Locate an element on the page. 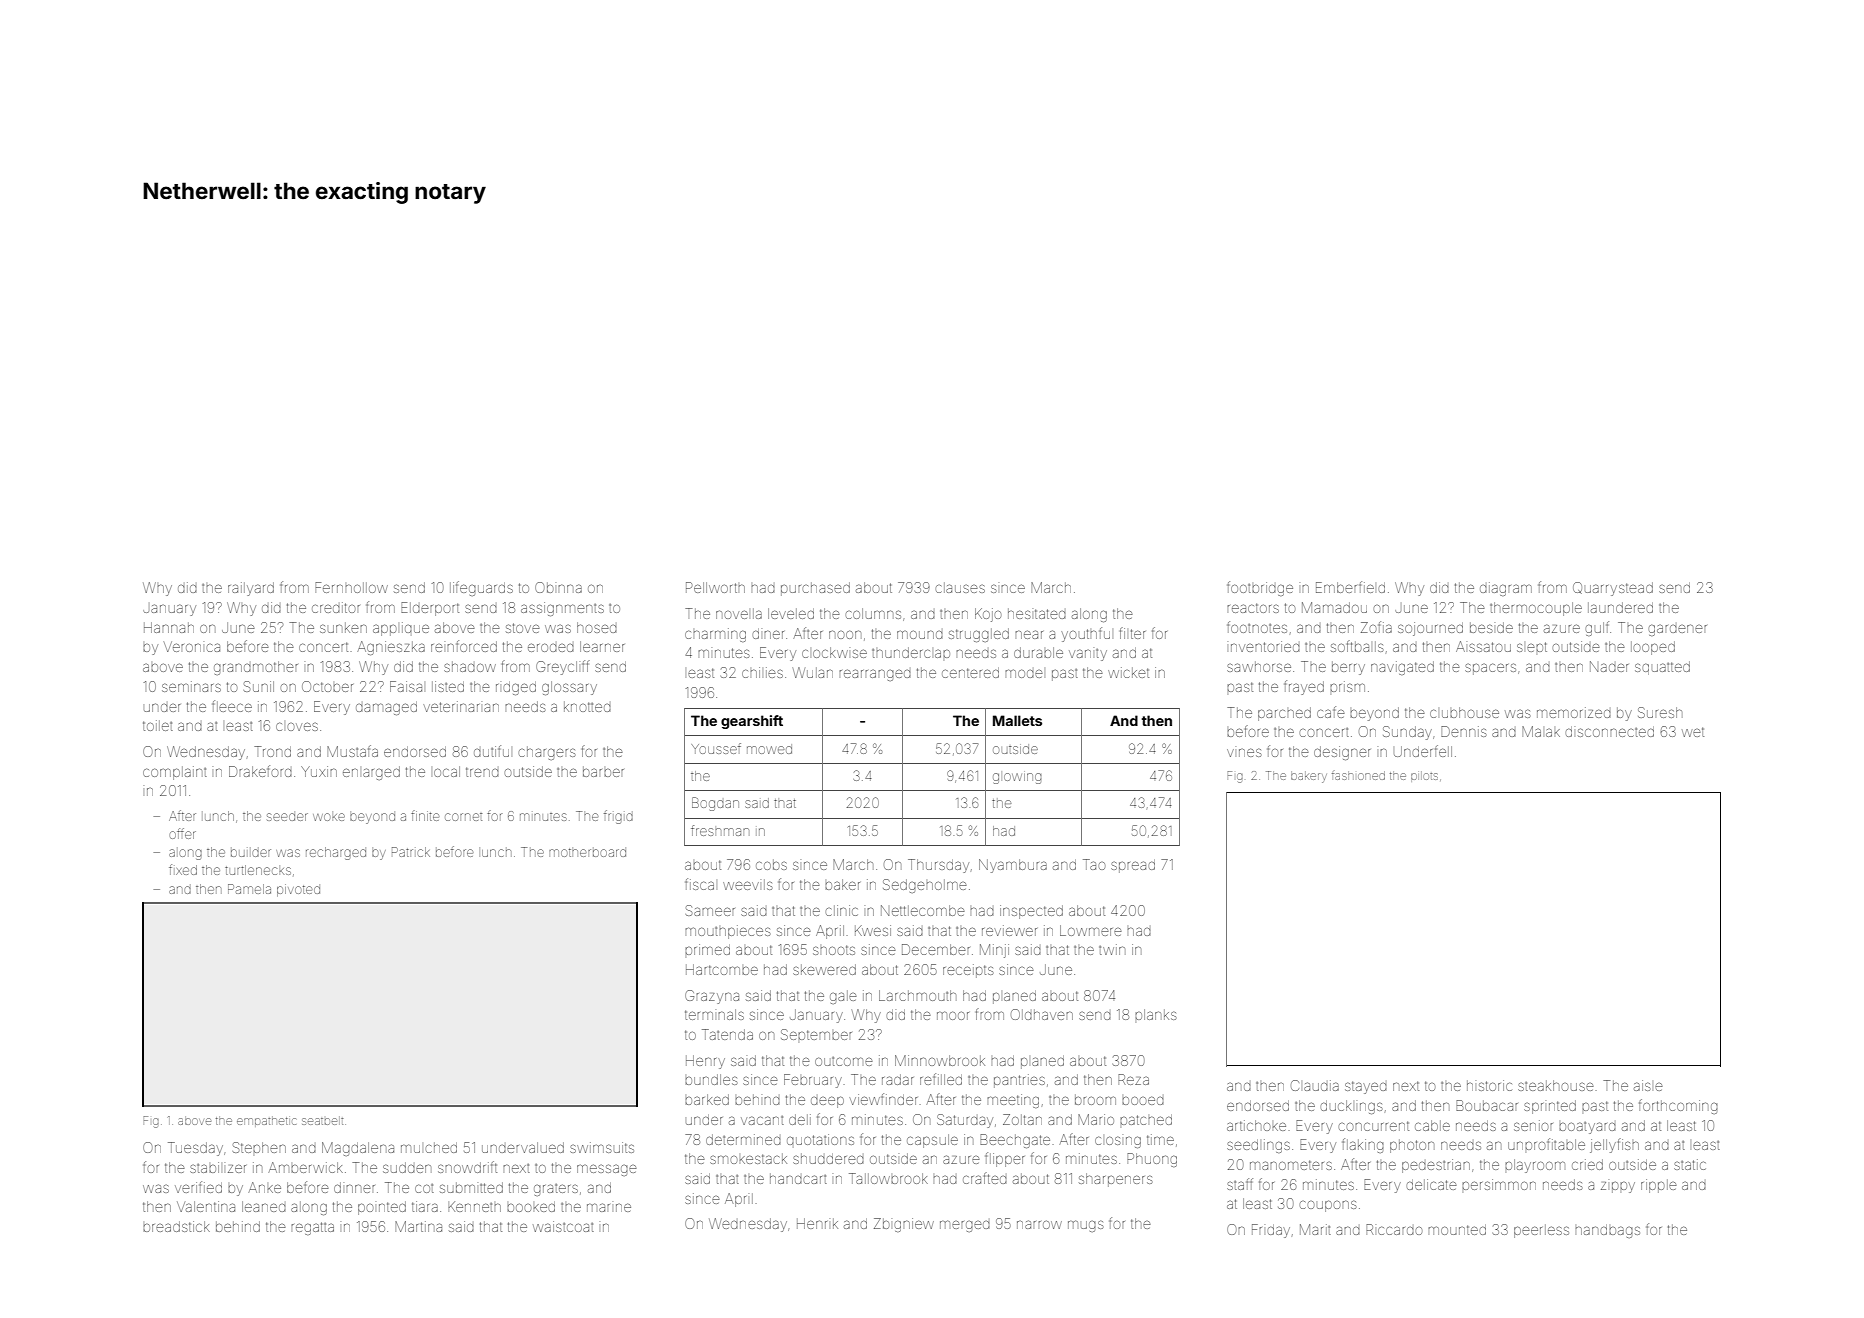 The width and height of the document is (1864, 1318). photon is located at coordinates (1412, 1146).
